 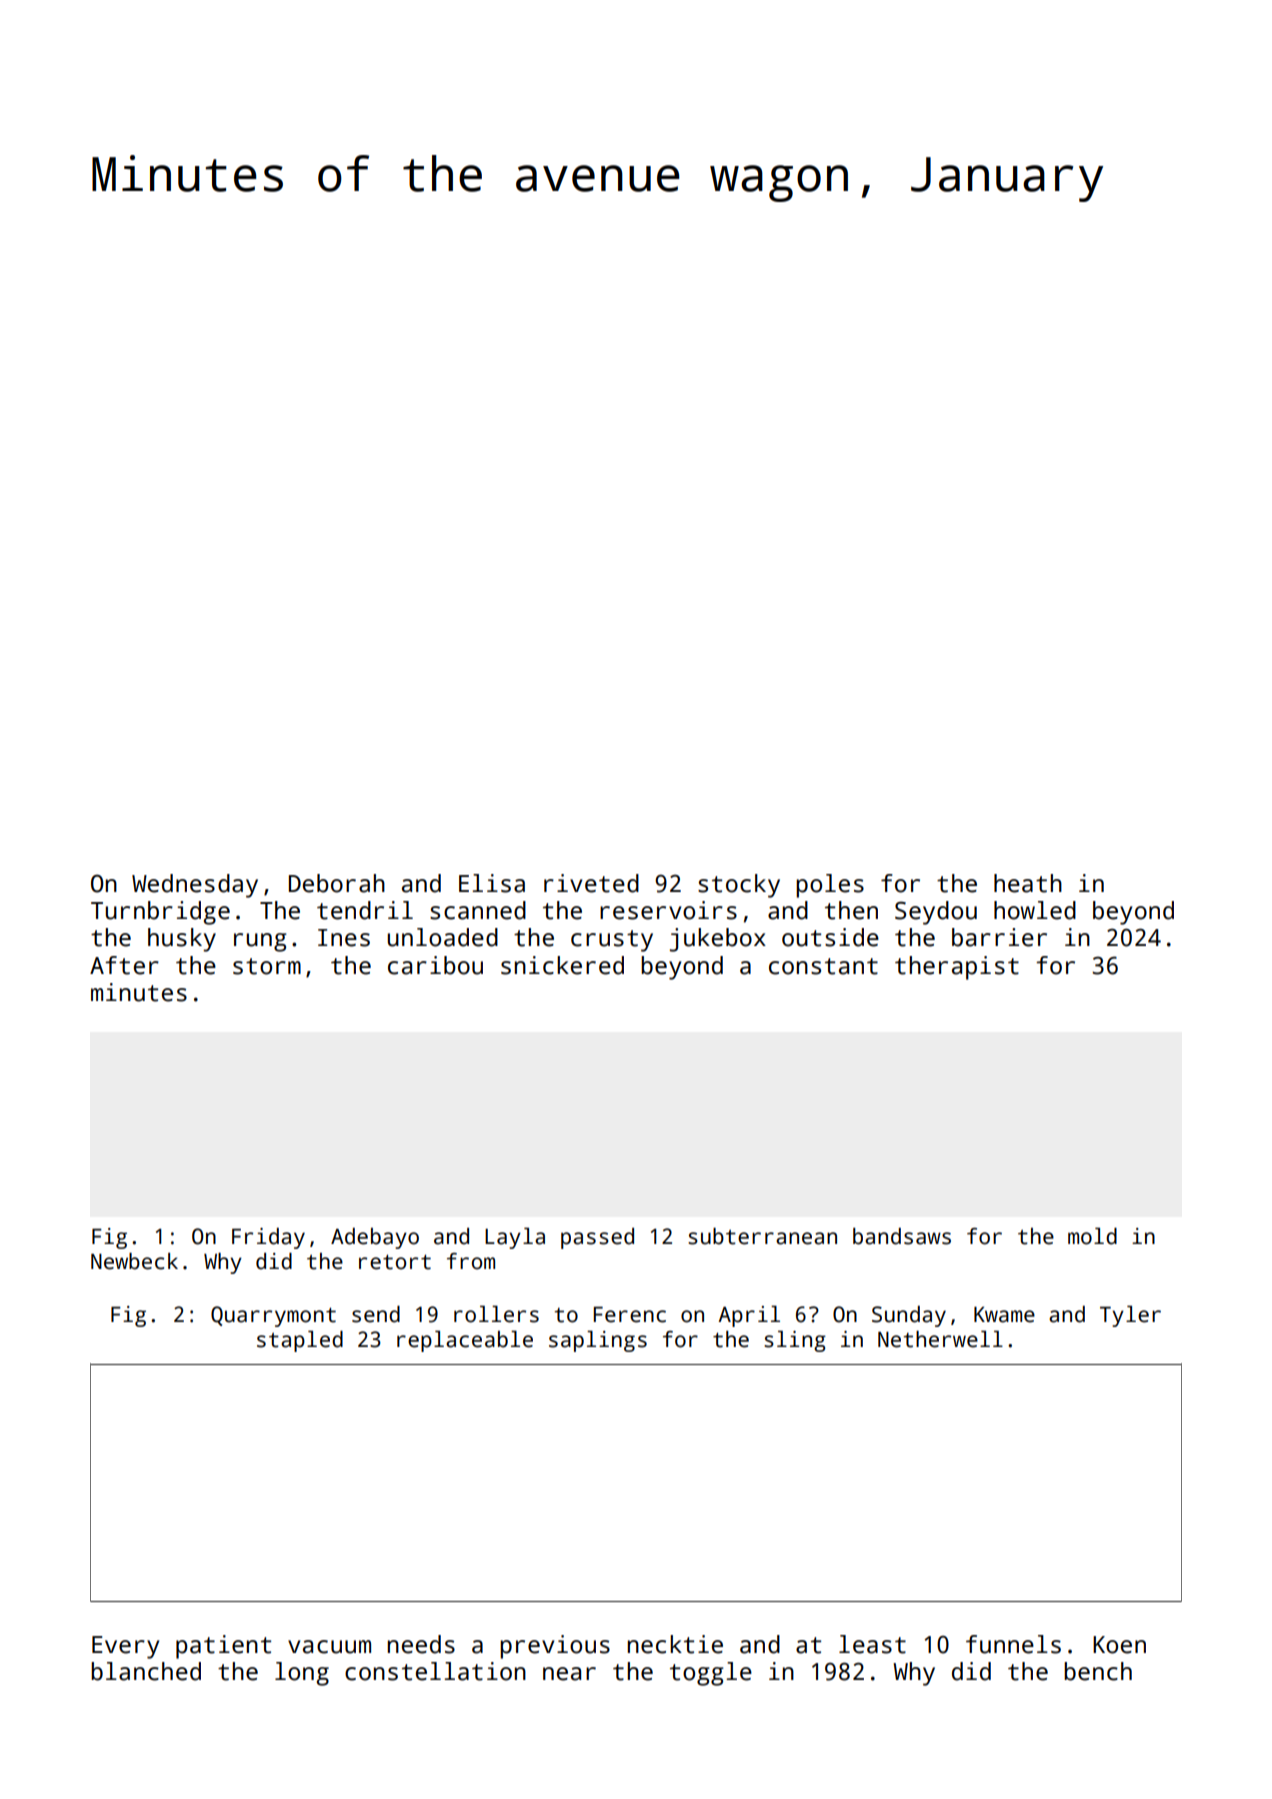 I want to click on stocky, so click(x=739, y=886).
